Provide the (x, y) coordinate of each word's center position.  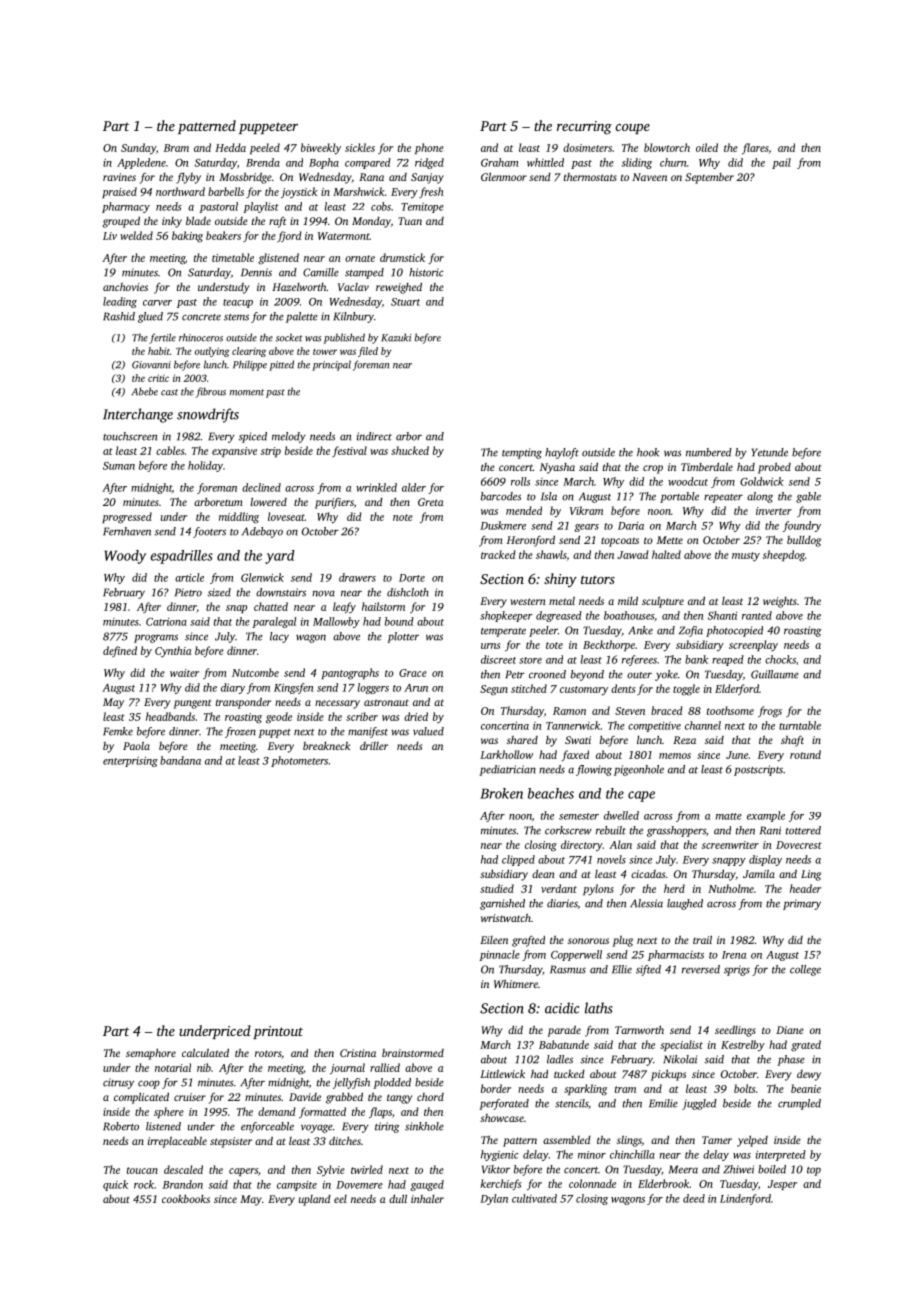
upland (315, 1200)
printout (278, 1032)
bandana (180, 760)
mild (628, 601)
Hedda (230, 147)
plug (622, 941)
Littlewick (502, 1074)
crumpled (799, 1104)
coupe (632, 129)
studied (497, 888)
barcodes (501, 496)
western (528, 601)
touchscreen (130, 436)
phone (429, 148)
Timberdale (707, 467)
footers (209, 532)
